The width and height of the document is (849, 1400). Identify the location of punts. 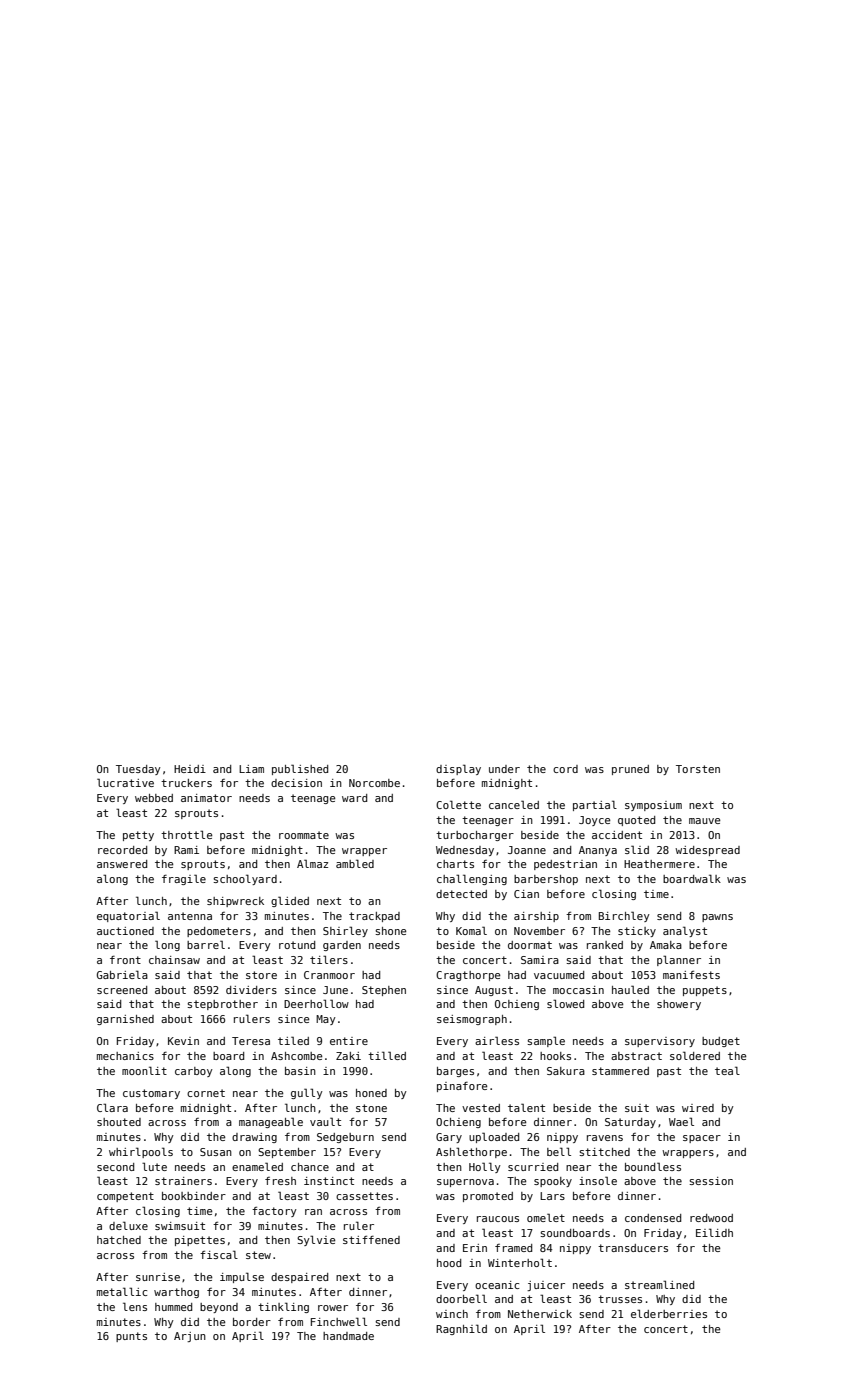
(131, 1337).
